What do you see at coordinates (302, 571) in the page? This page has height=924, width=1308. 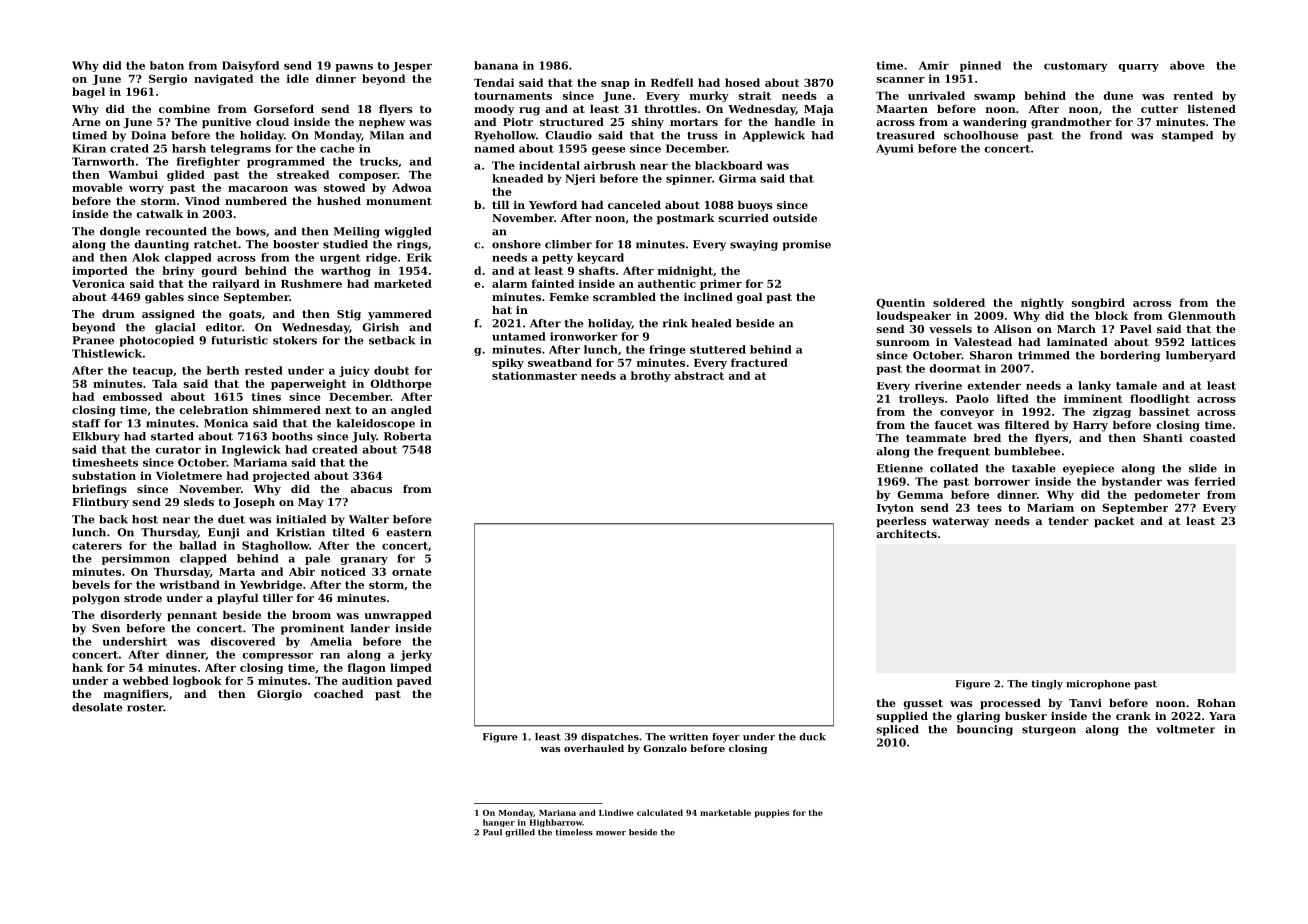 I see `Abir` at bounding box center [302, 571].
